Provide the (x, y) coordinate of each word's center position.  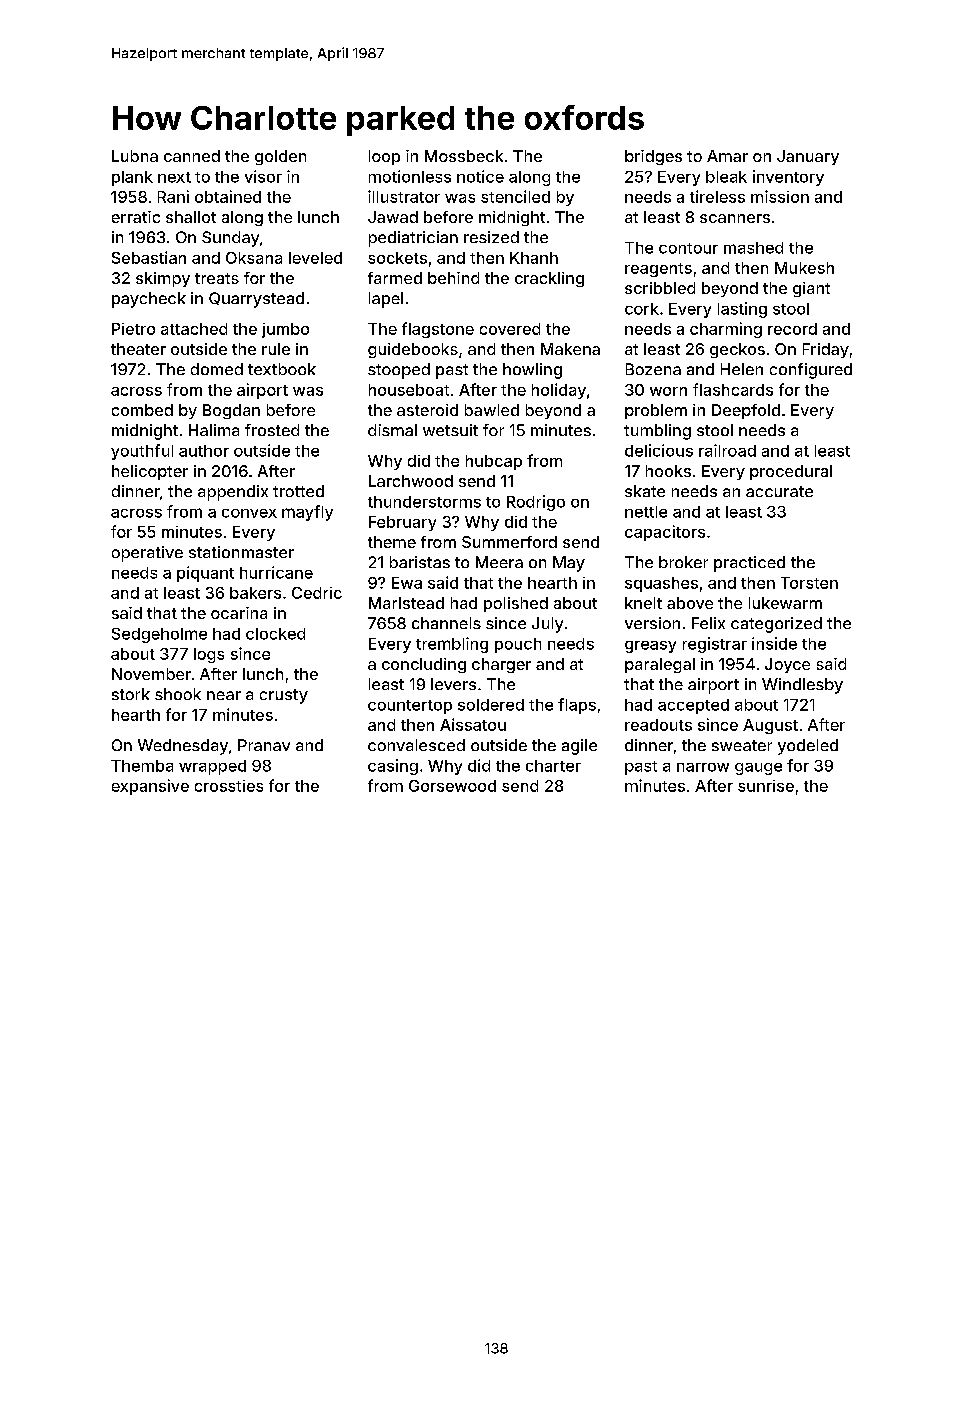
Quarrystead (256, 300)
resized (491, 237)
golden (280, 157)
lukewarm (785, 603)
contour (688, 248)
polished (516, 604)
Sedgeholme (159, 635)
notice (480, 176)
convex (249, 513)
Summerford (509, 542)
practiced (749, 564)
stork (131, 694)
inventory (788, 178)
